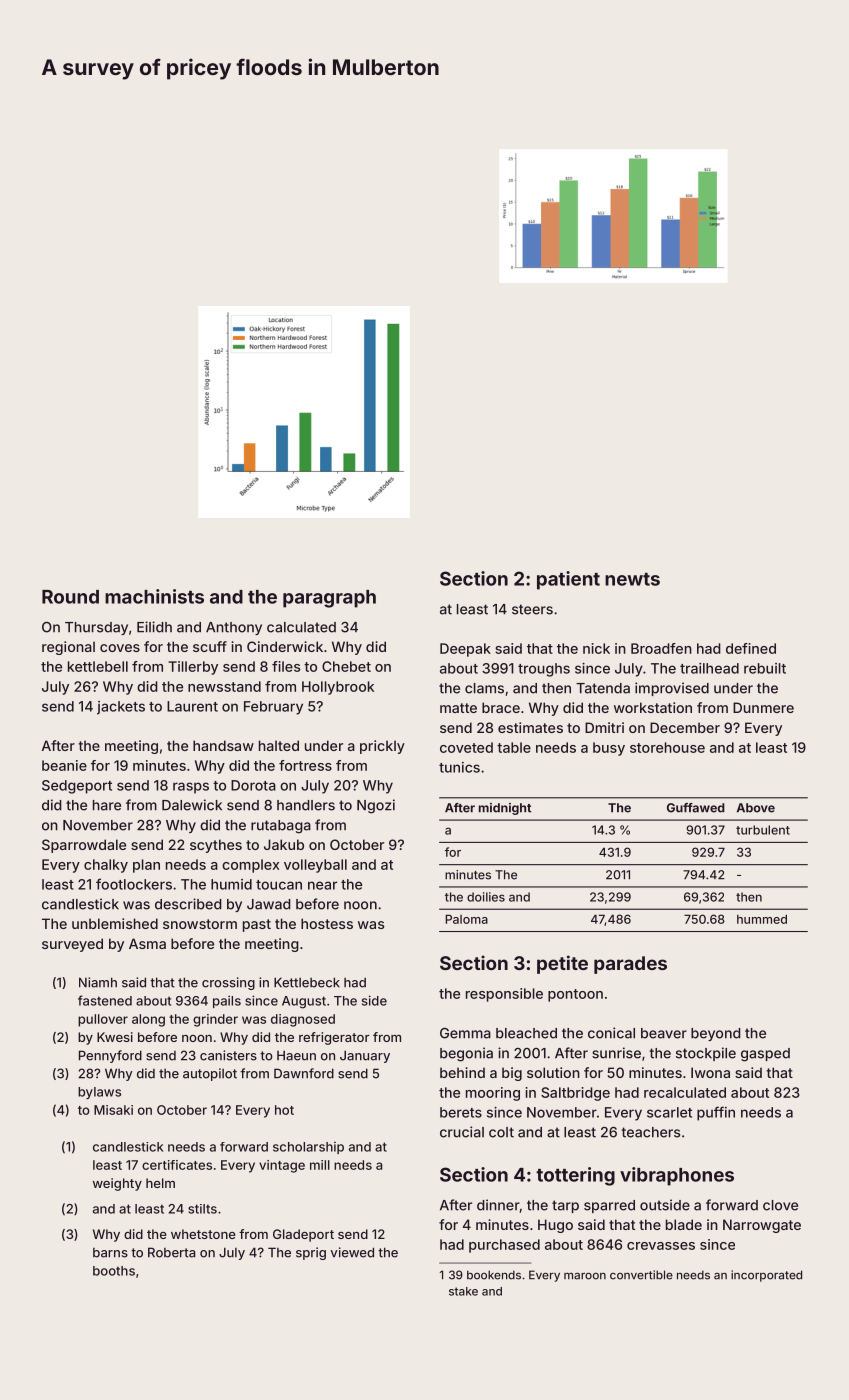  Describe the element at coordinates (762, 919) in the screenshot. I see `hummed` at that location.
